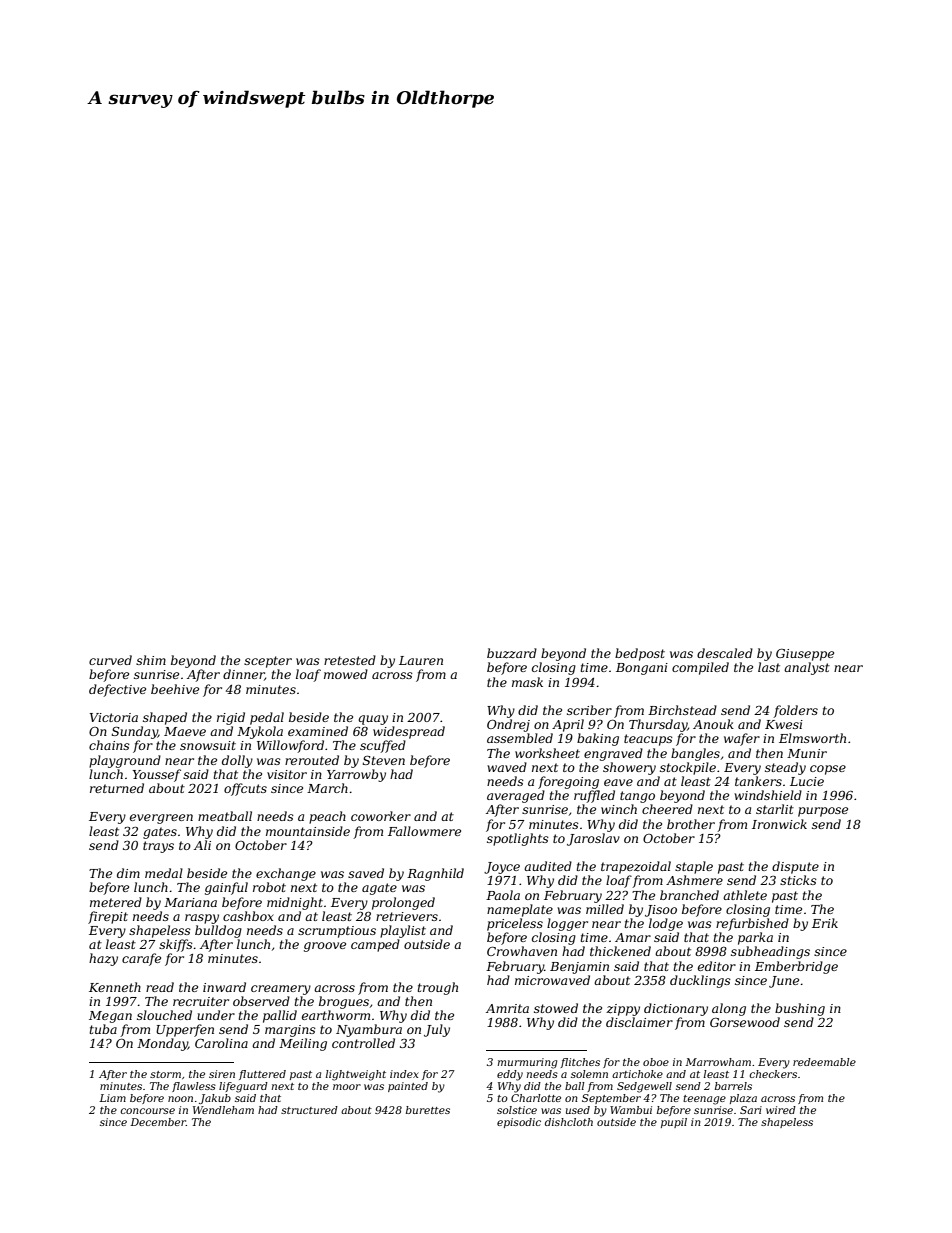  What do you see at coordinates (805, 655) in the screenshot?
I see `Giuseppe` at bounding box center [805, 655].
